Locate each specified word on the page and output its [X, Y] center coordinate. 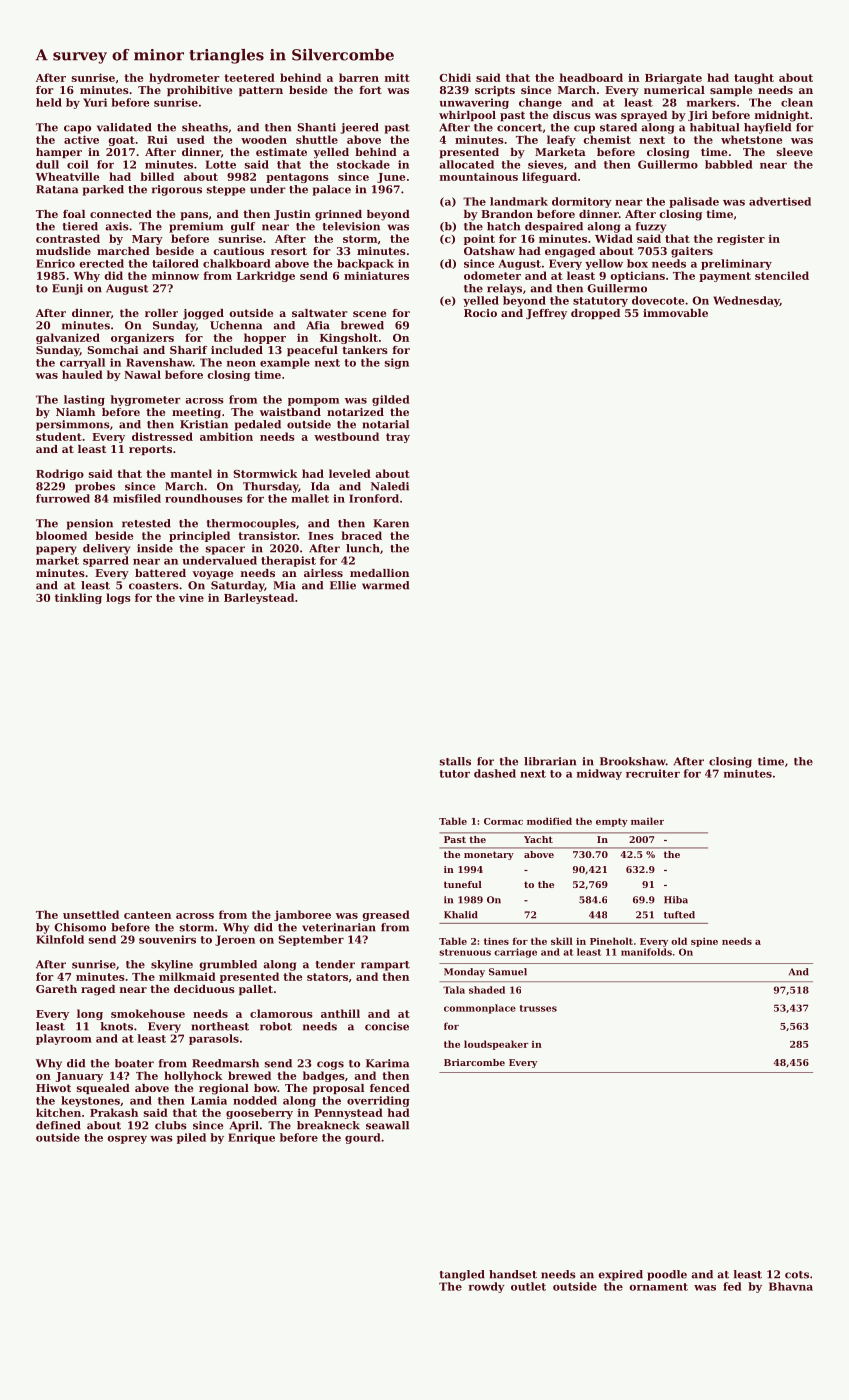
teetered [249, 77]
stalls [455, 761]
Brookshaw [633, 761]
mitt [397, 77]
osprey [127, 1140]
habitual [714, 127]
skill [562, 941]
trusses [538, 1008]
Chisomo [80, 927]
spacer [225, 550]
